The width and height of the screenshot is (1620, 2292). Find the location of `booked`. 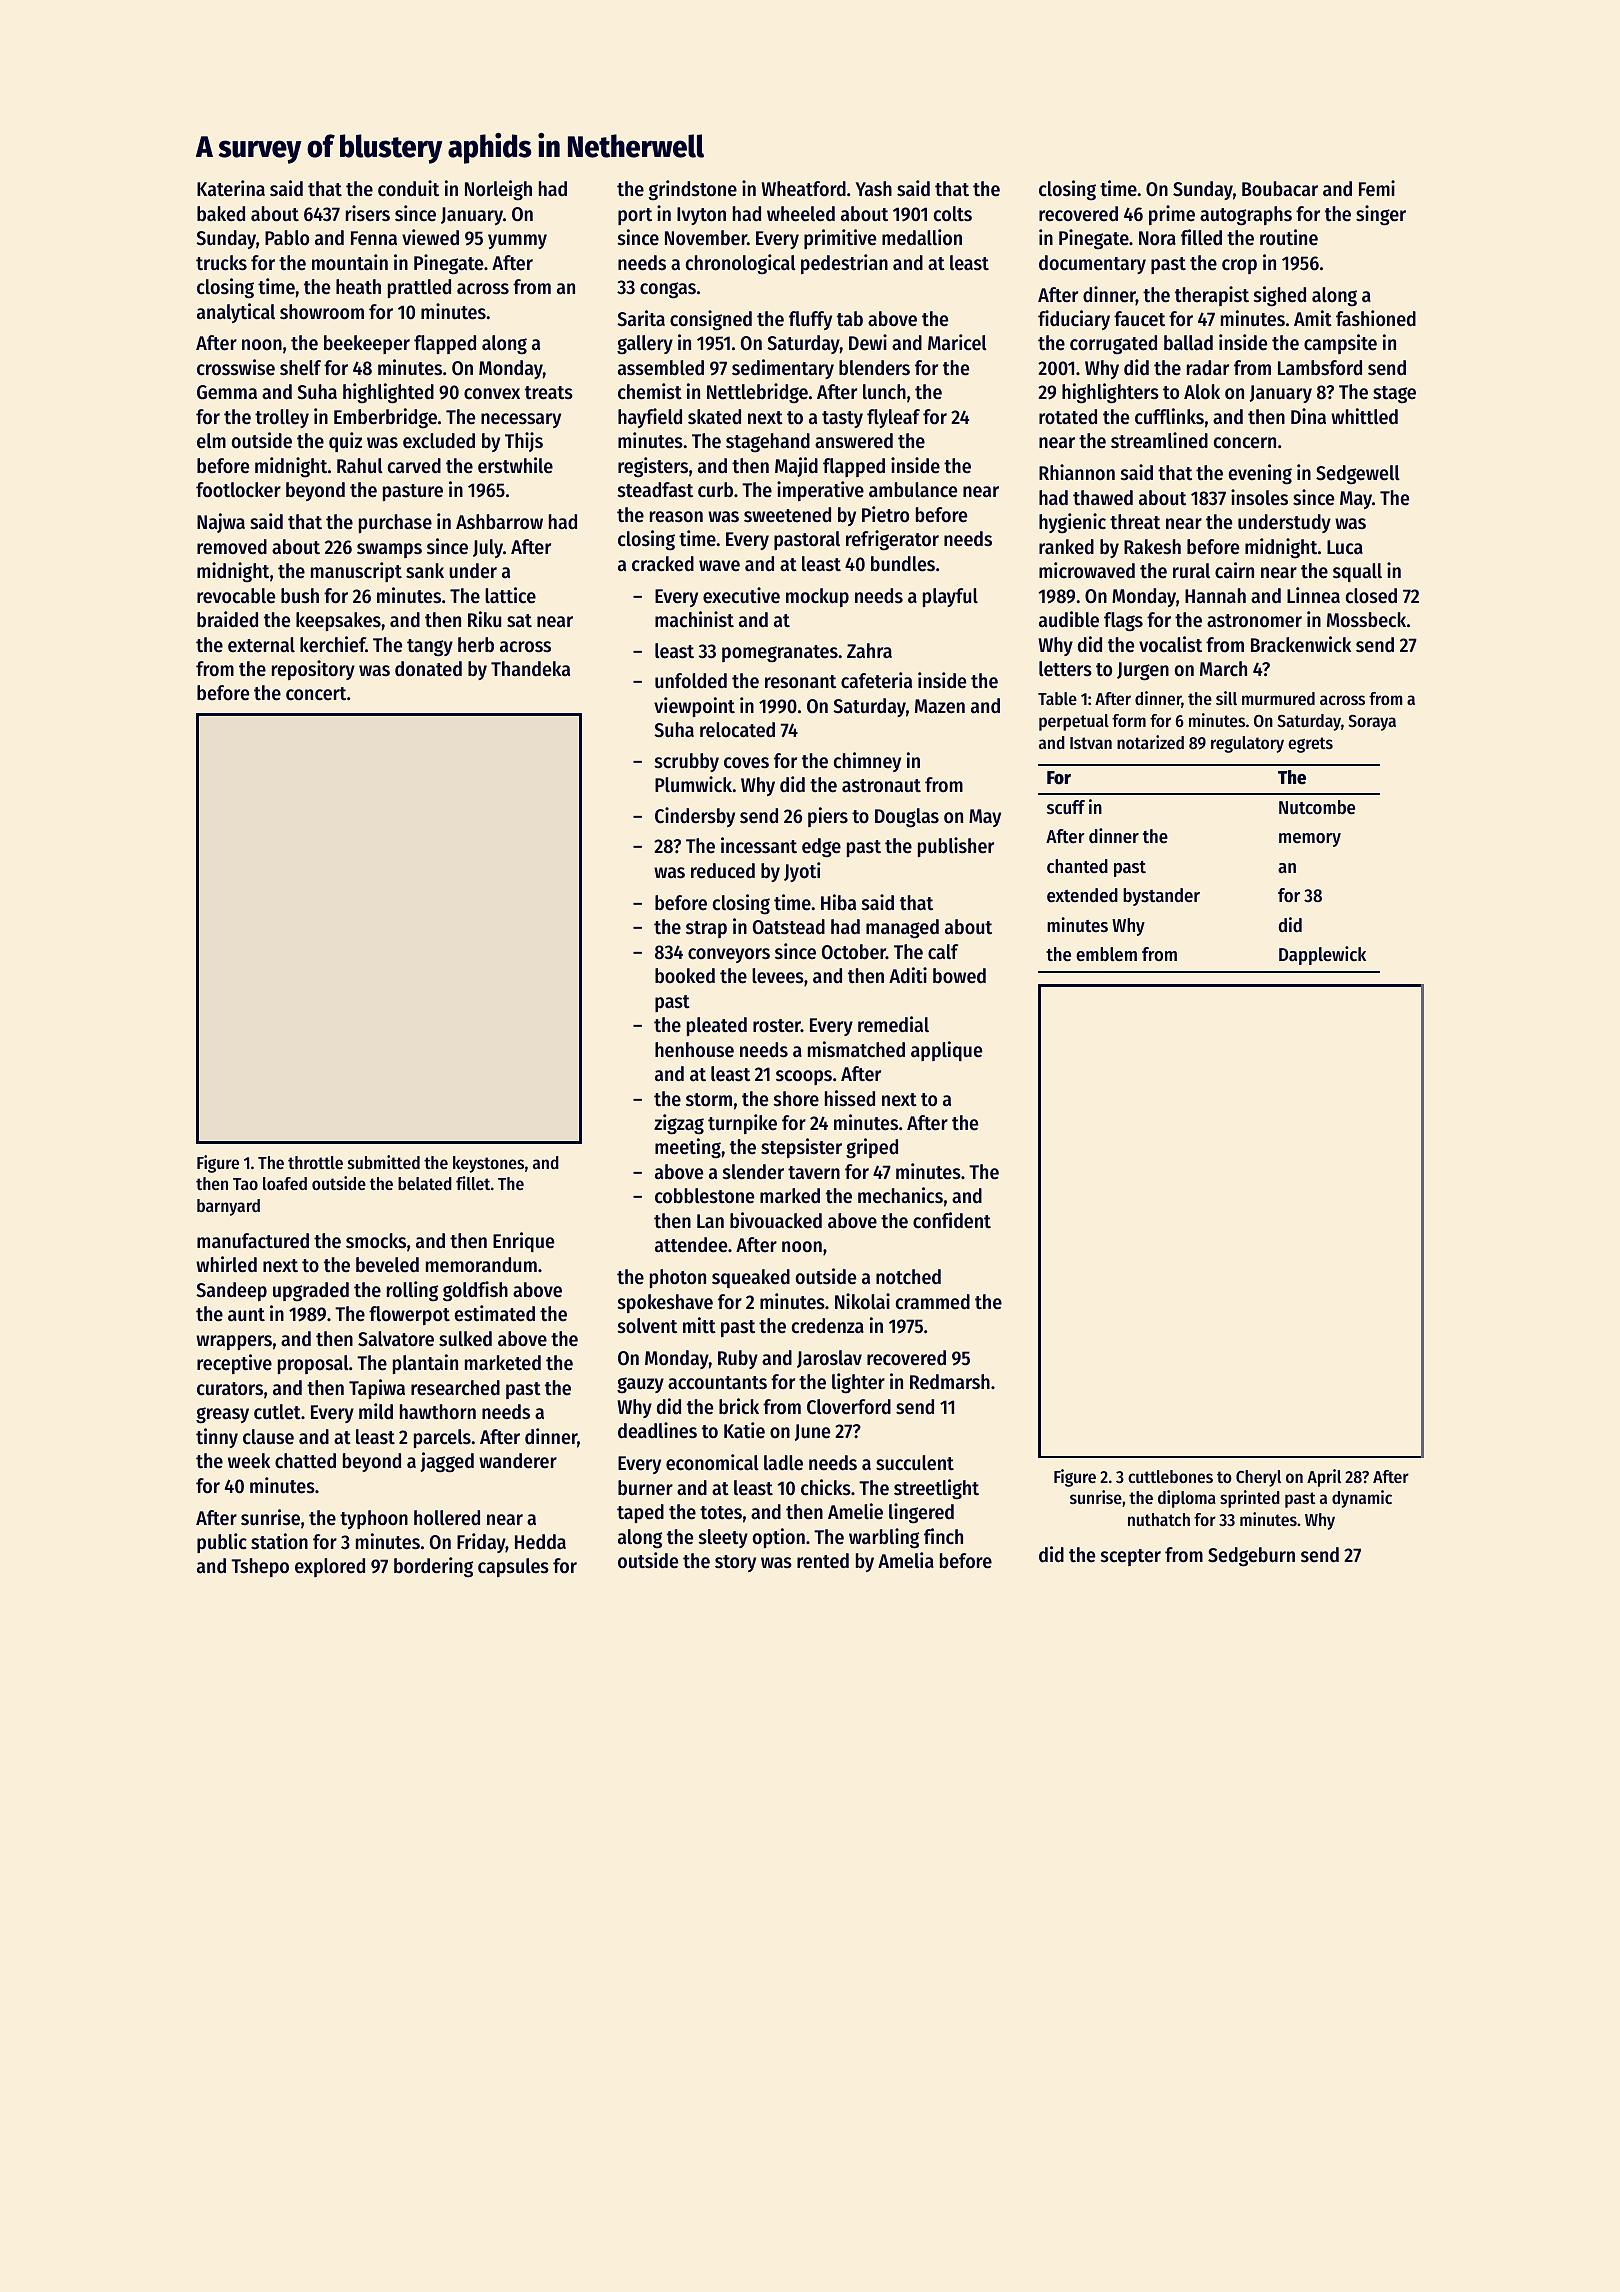

booked is located at coordinates (685, 976).
